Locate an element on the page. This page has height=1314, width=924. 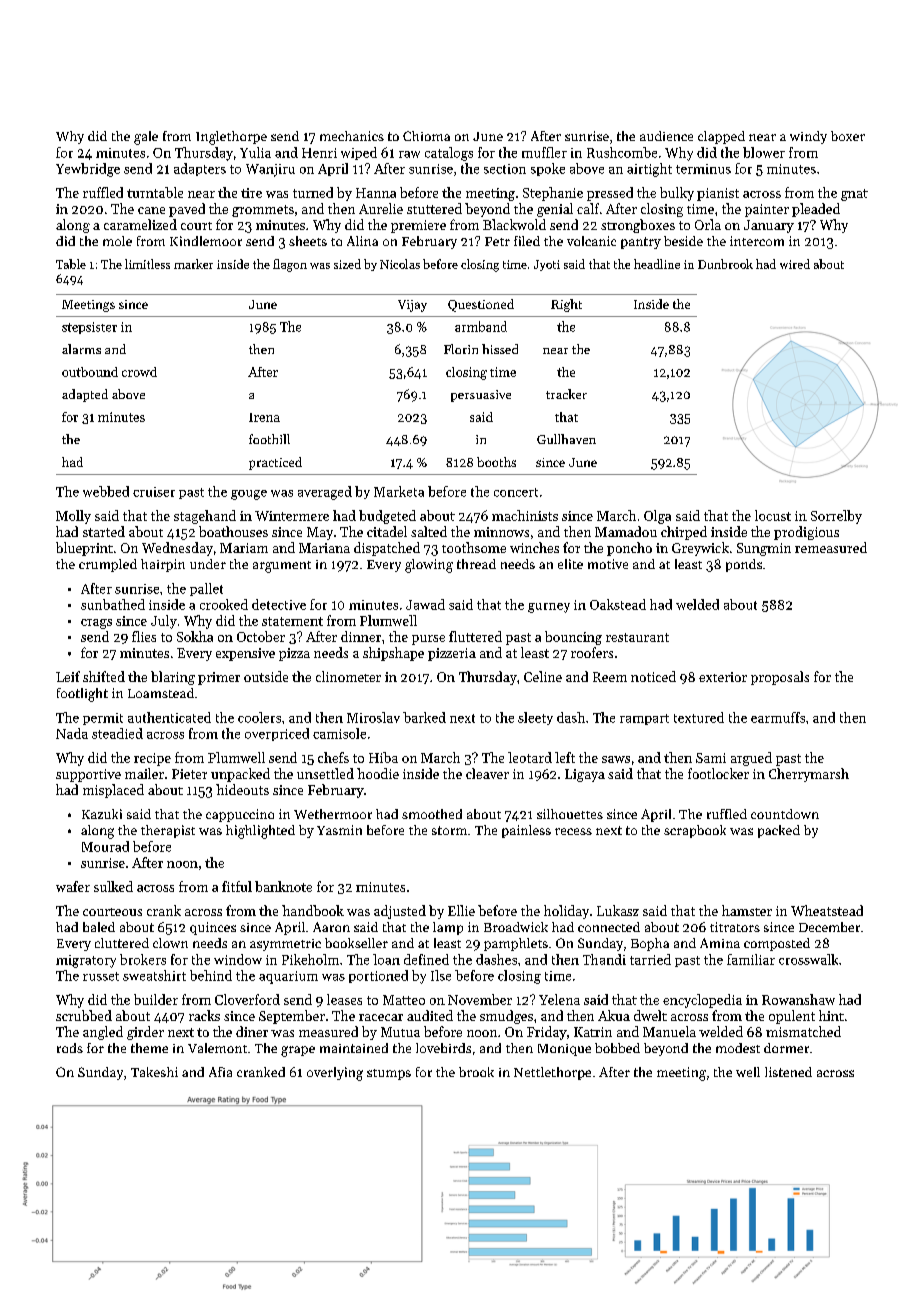
Takeshi is located at coordinates (154, 1072).
